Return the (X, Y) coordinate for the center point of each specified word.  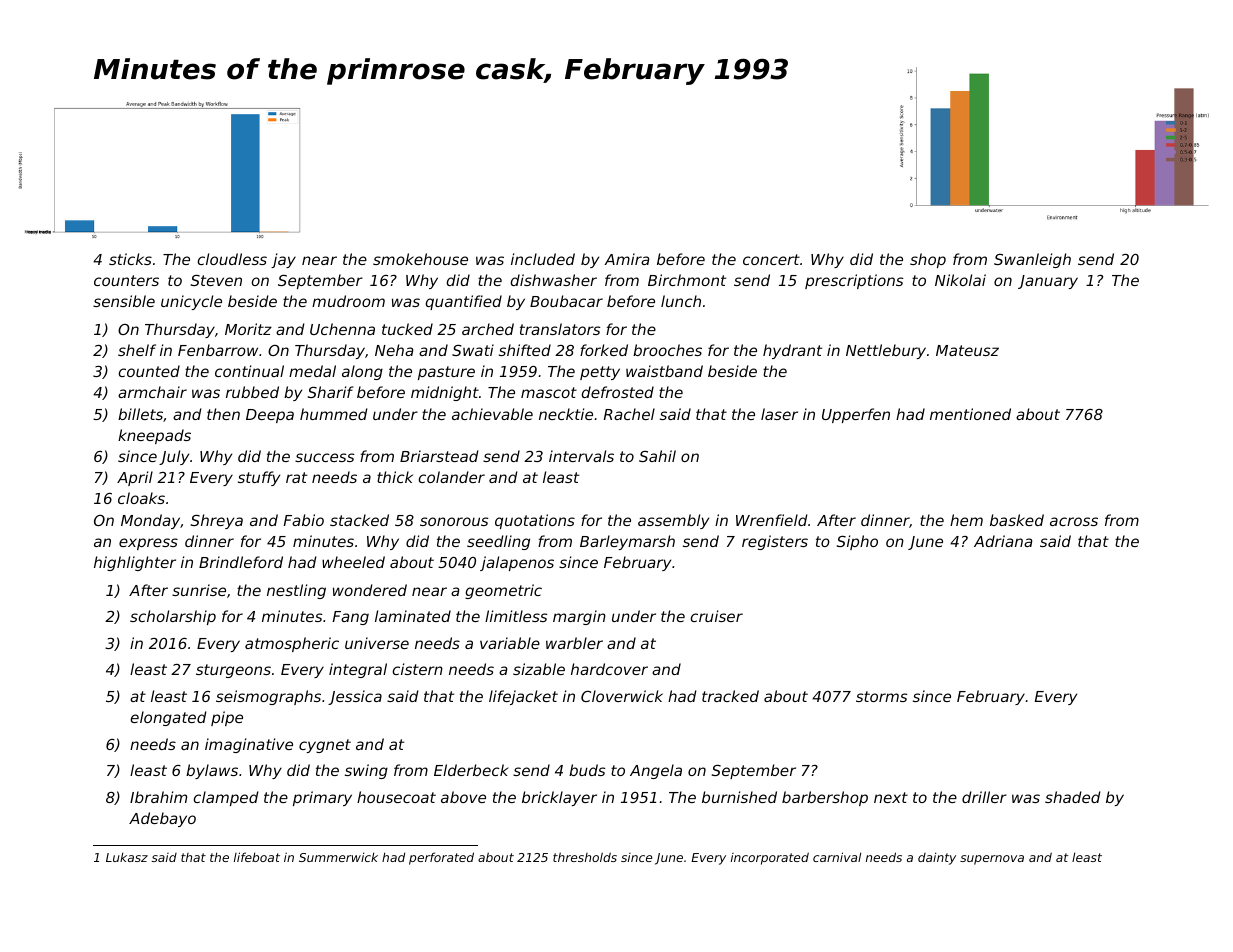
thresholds (585, 857)
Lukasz (127, 857)
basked (1017, 520)
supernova (992, 860)
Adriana (1003, 541)
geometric (503, 591)
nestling (296, 591)
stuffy (259, 478)
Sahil (657, 456)
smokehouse (420, 259)
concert (771, 259)
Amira (626, 259)
